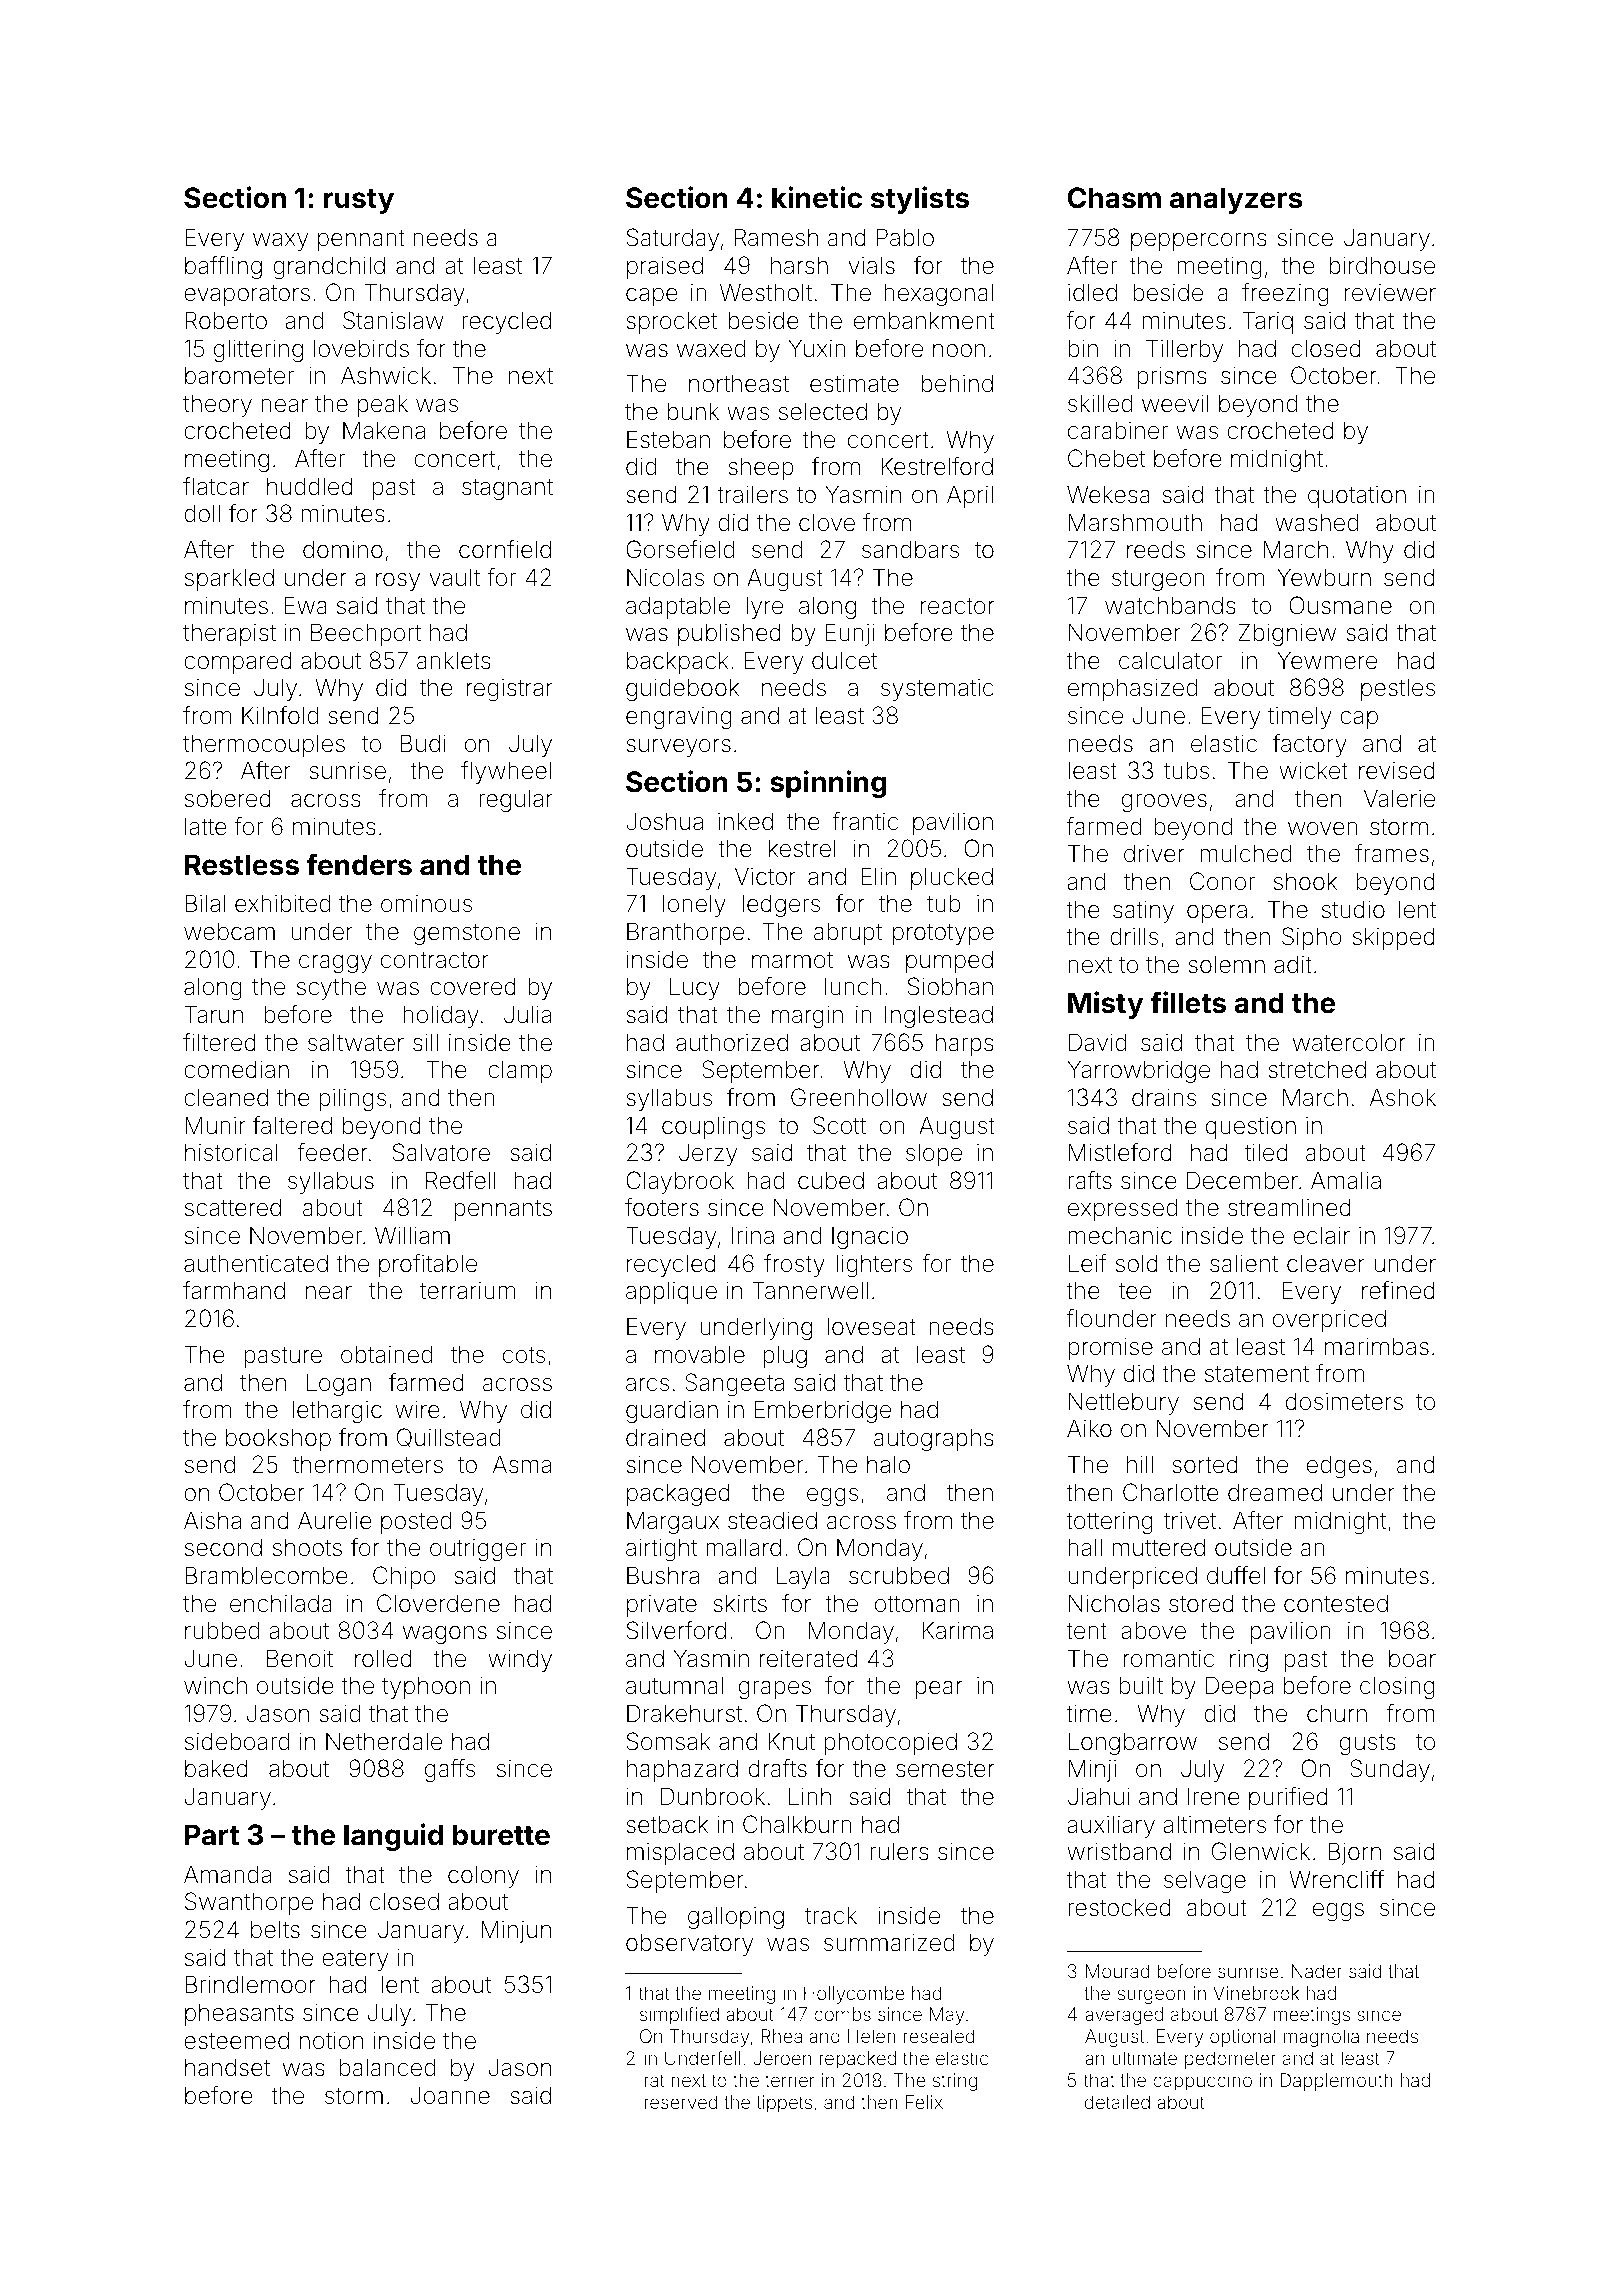  I want to click on gemstone, so click(467, 934).
